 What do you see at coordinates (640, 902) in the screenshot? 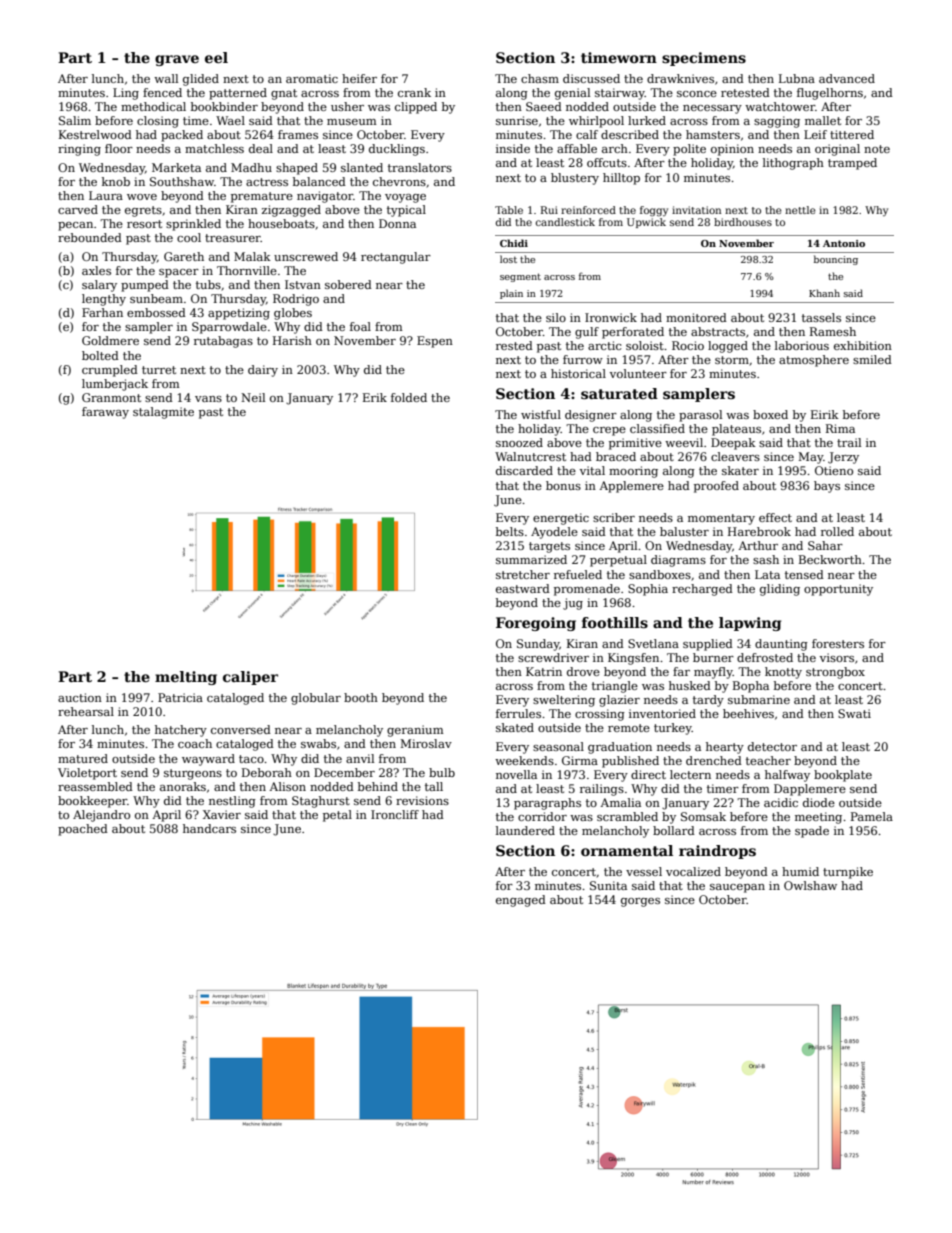
I see `gorges` at bounding box center [640, 902].
